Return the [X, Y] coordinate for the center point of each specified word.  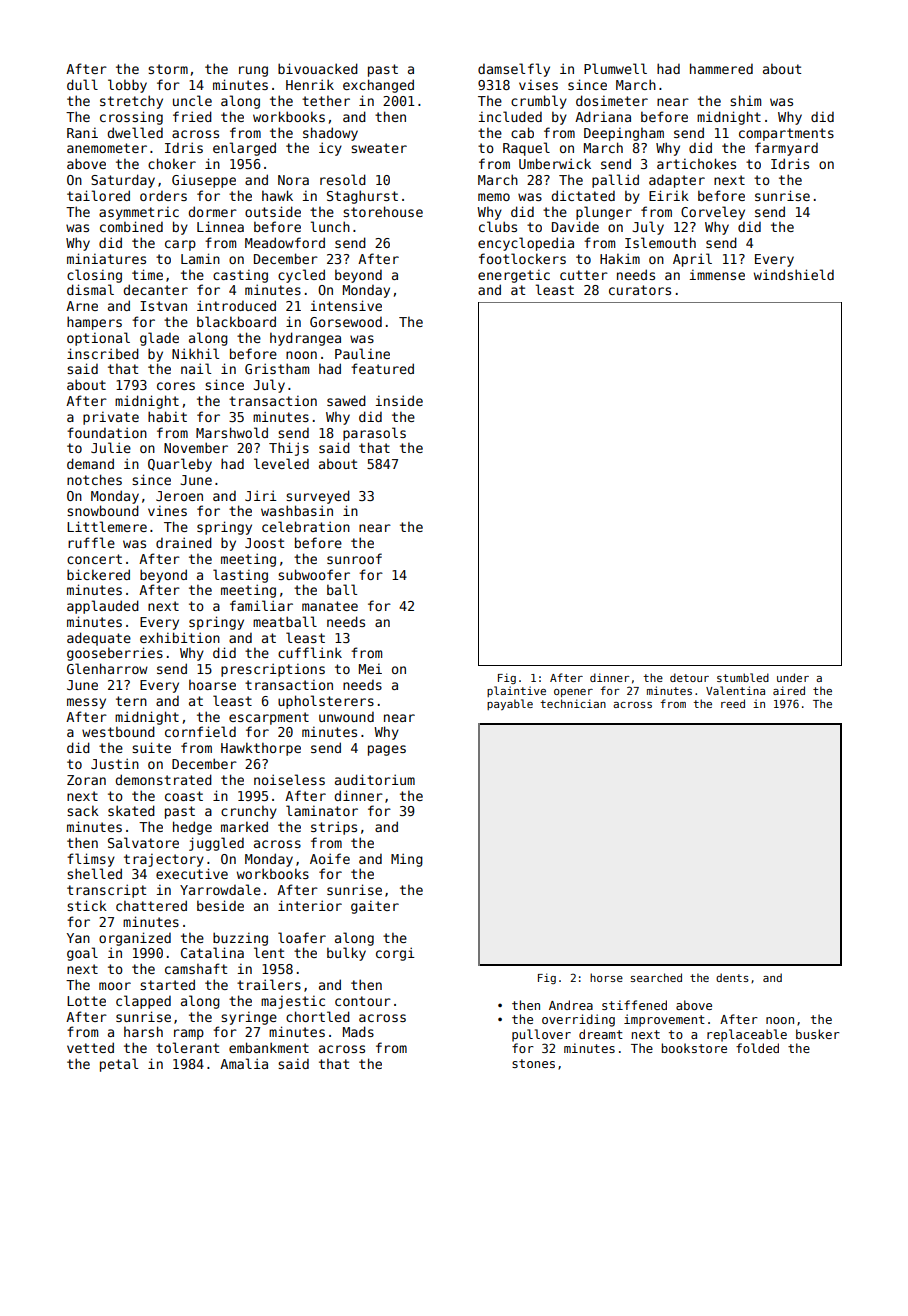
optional [98, 339]
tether [326, 100]
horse [606, 977]
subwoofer [314, 574]
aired [789, 690]
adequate [99, 639]
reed [733, 703]
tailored [98, 195]
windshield [794, 274]
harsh [143, 1031]
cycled [301, 276]
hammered [721, 68]
